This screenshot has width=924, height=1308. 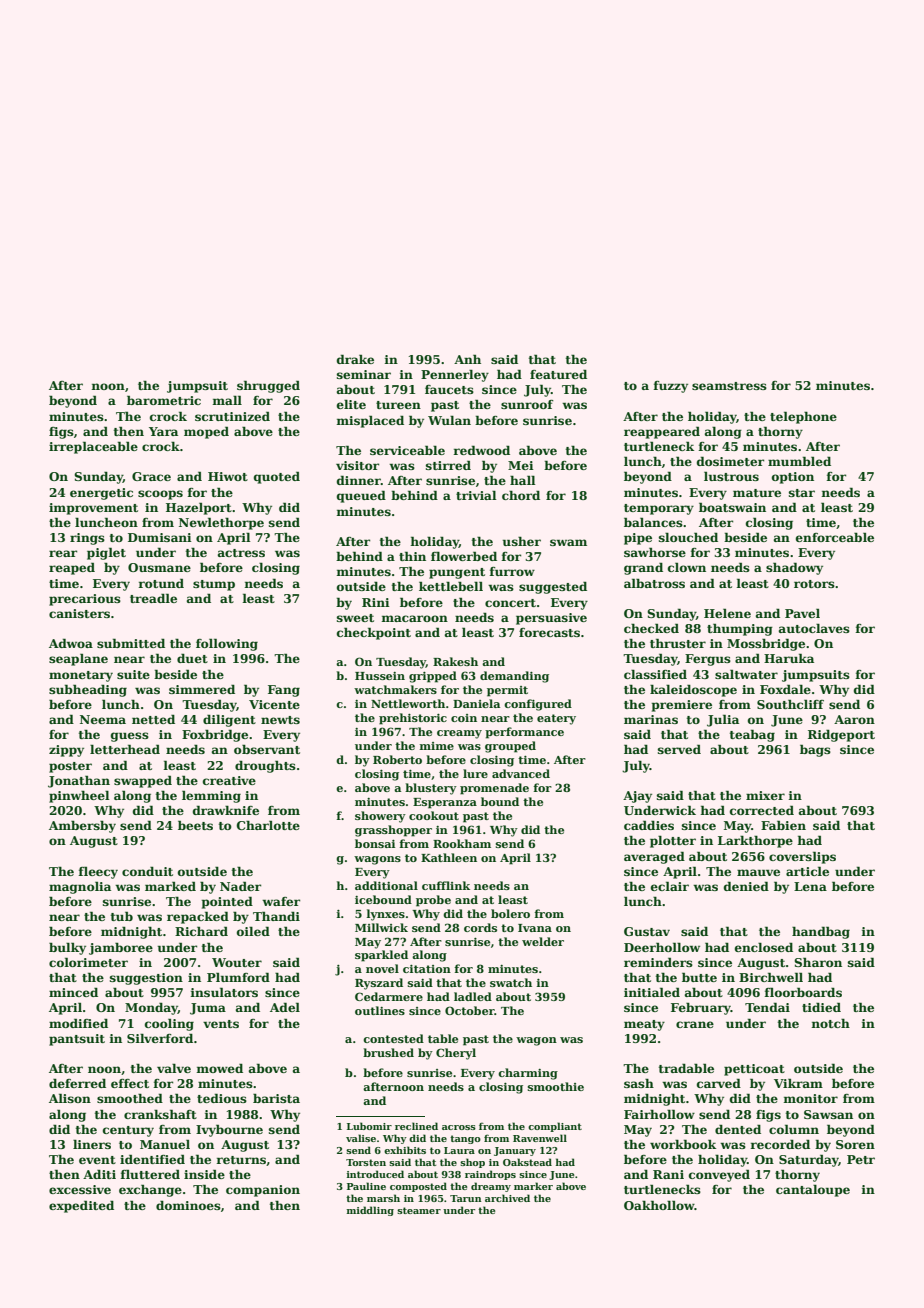 What do you see at coordinates (568, 542) in the screenshot?
I see `swam` at bounding box center [568, 542].
